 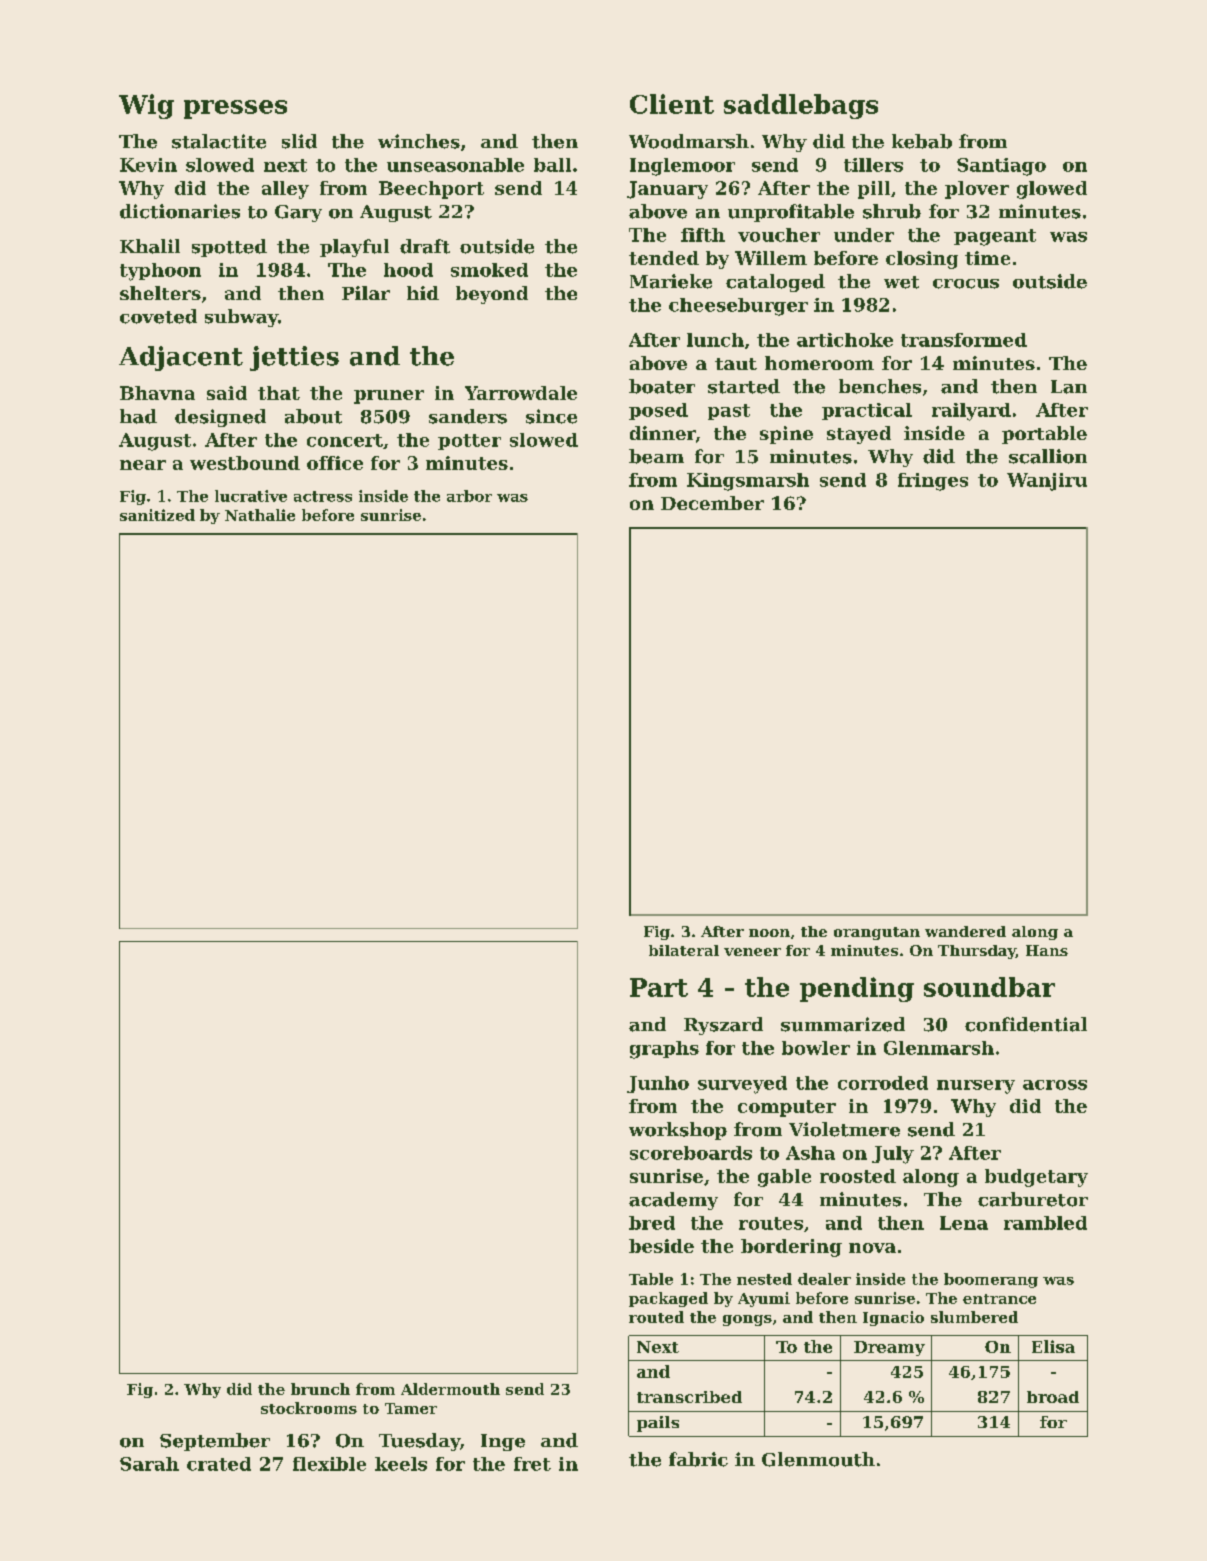 What do you see at coordinates (329, 1464) in the page?
I see `flexible` at bounding box center [329, 1464].
